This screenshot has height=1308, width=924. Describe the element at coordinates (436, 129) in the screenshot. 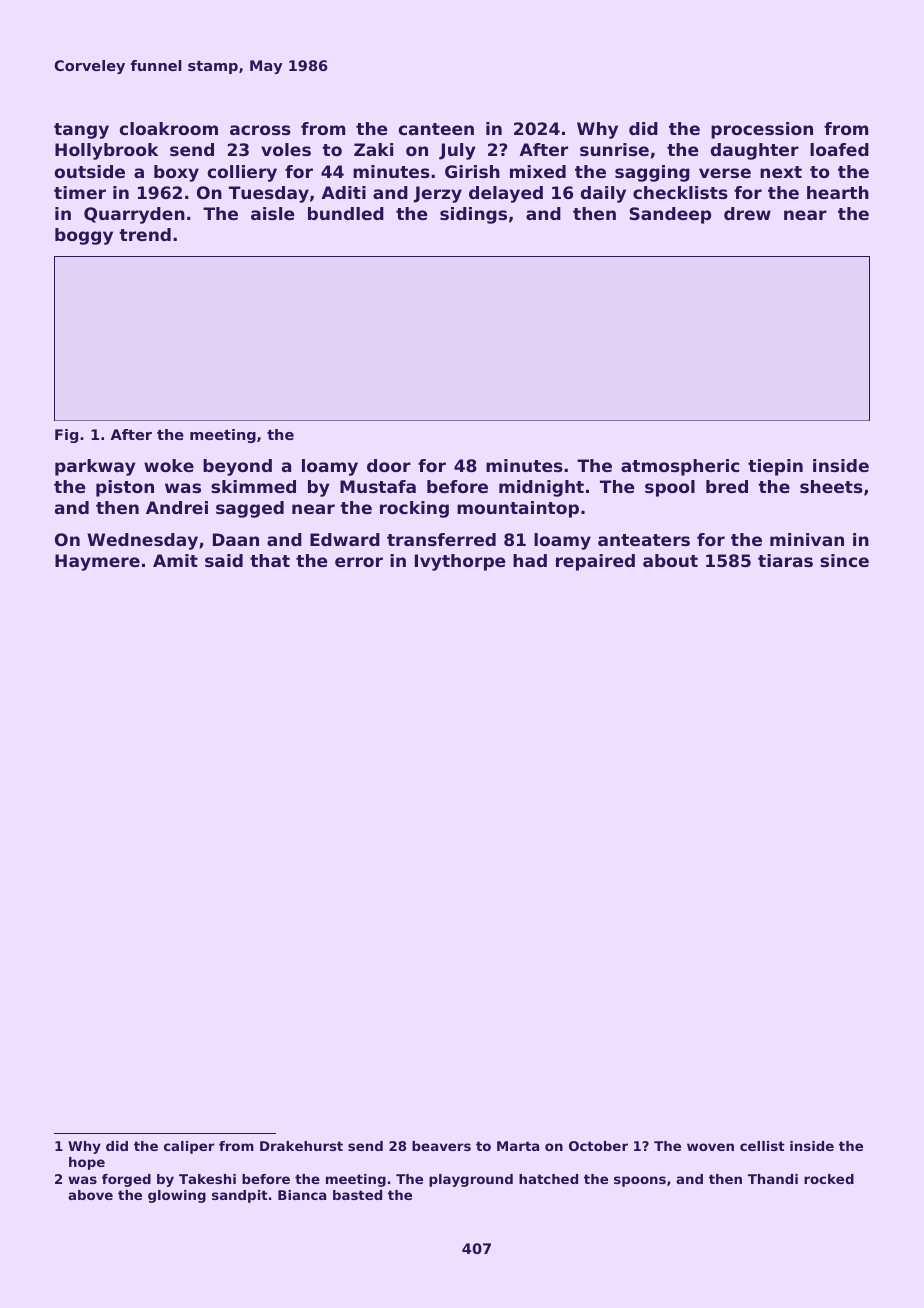

I see `canteen` at that location.
